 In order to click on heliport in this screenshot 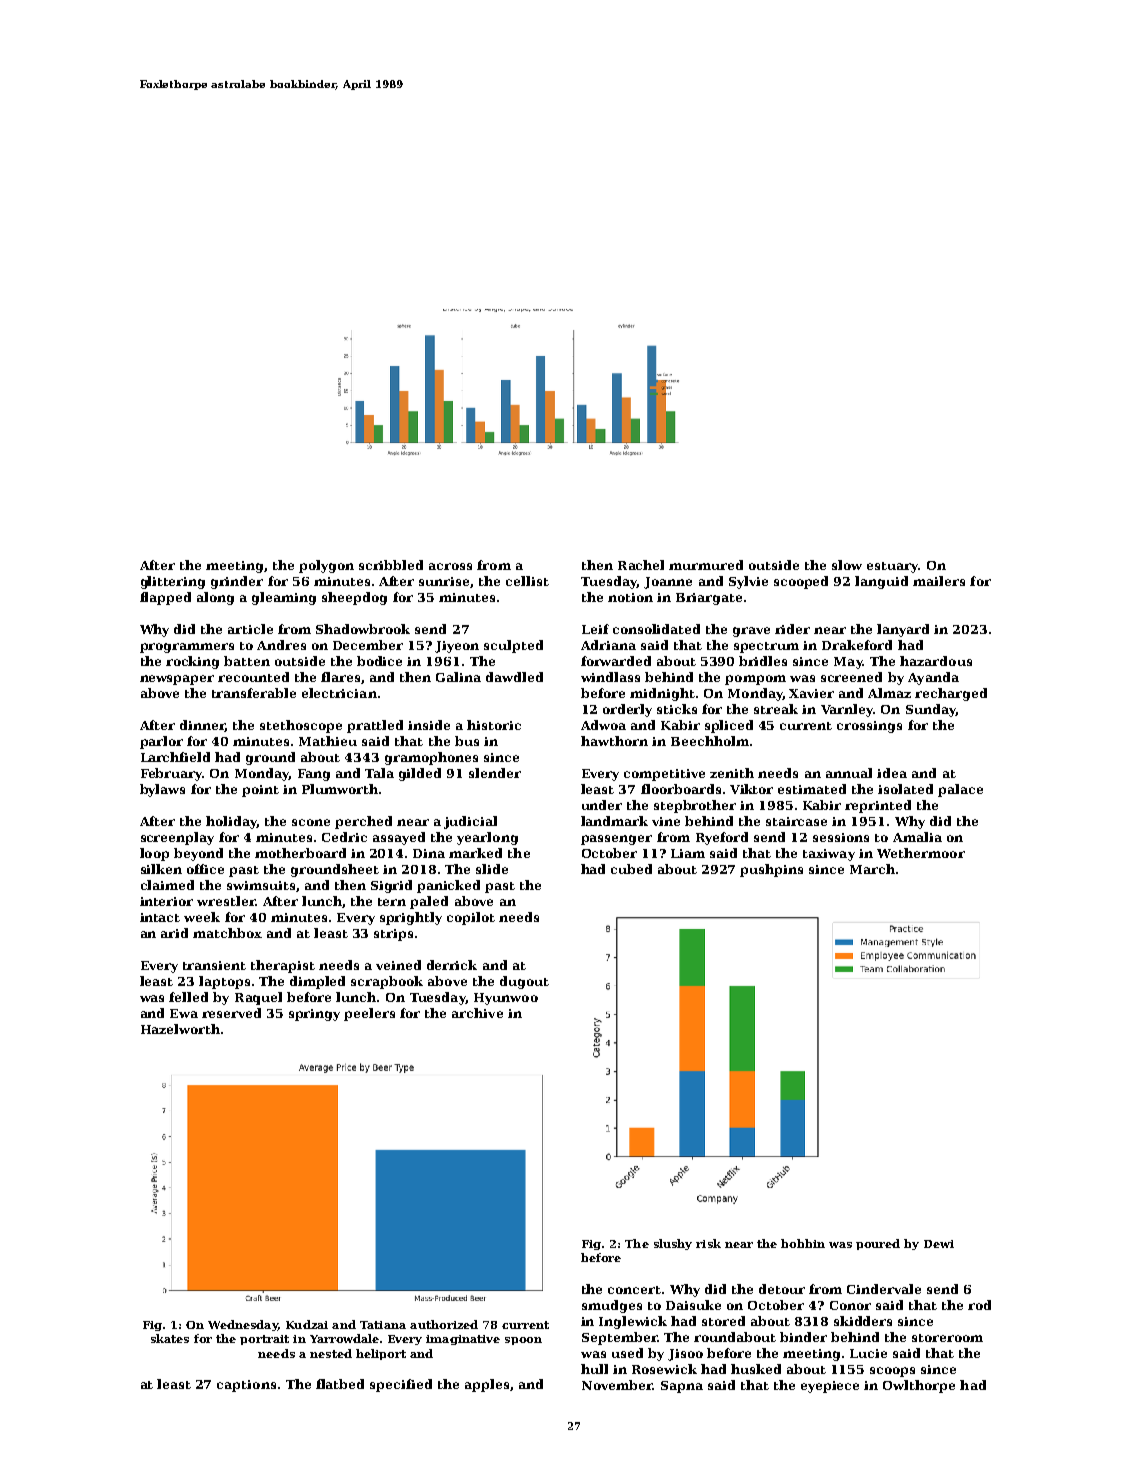, I will do `click(381, 1354)`.
